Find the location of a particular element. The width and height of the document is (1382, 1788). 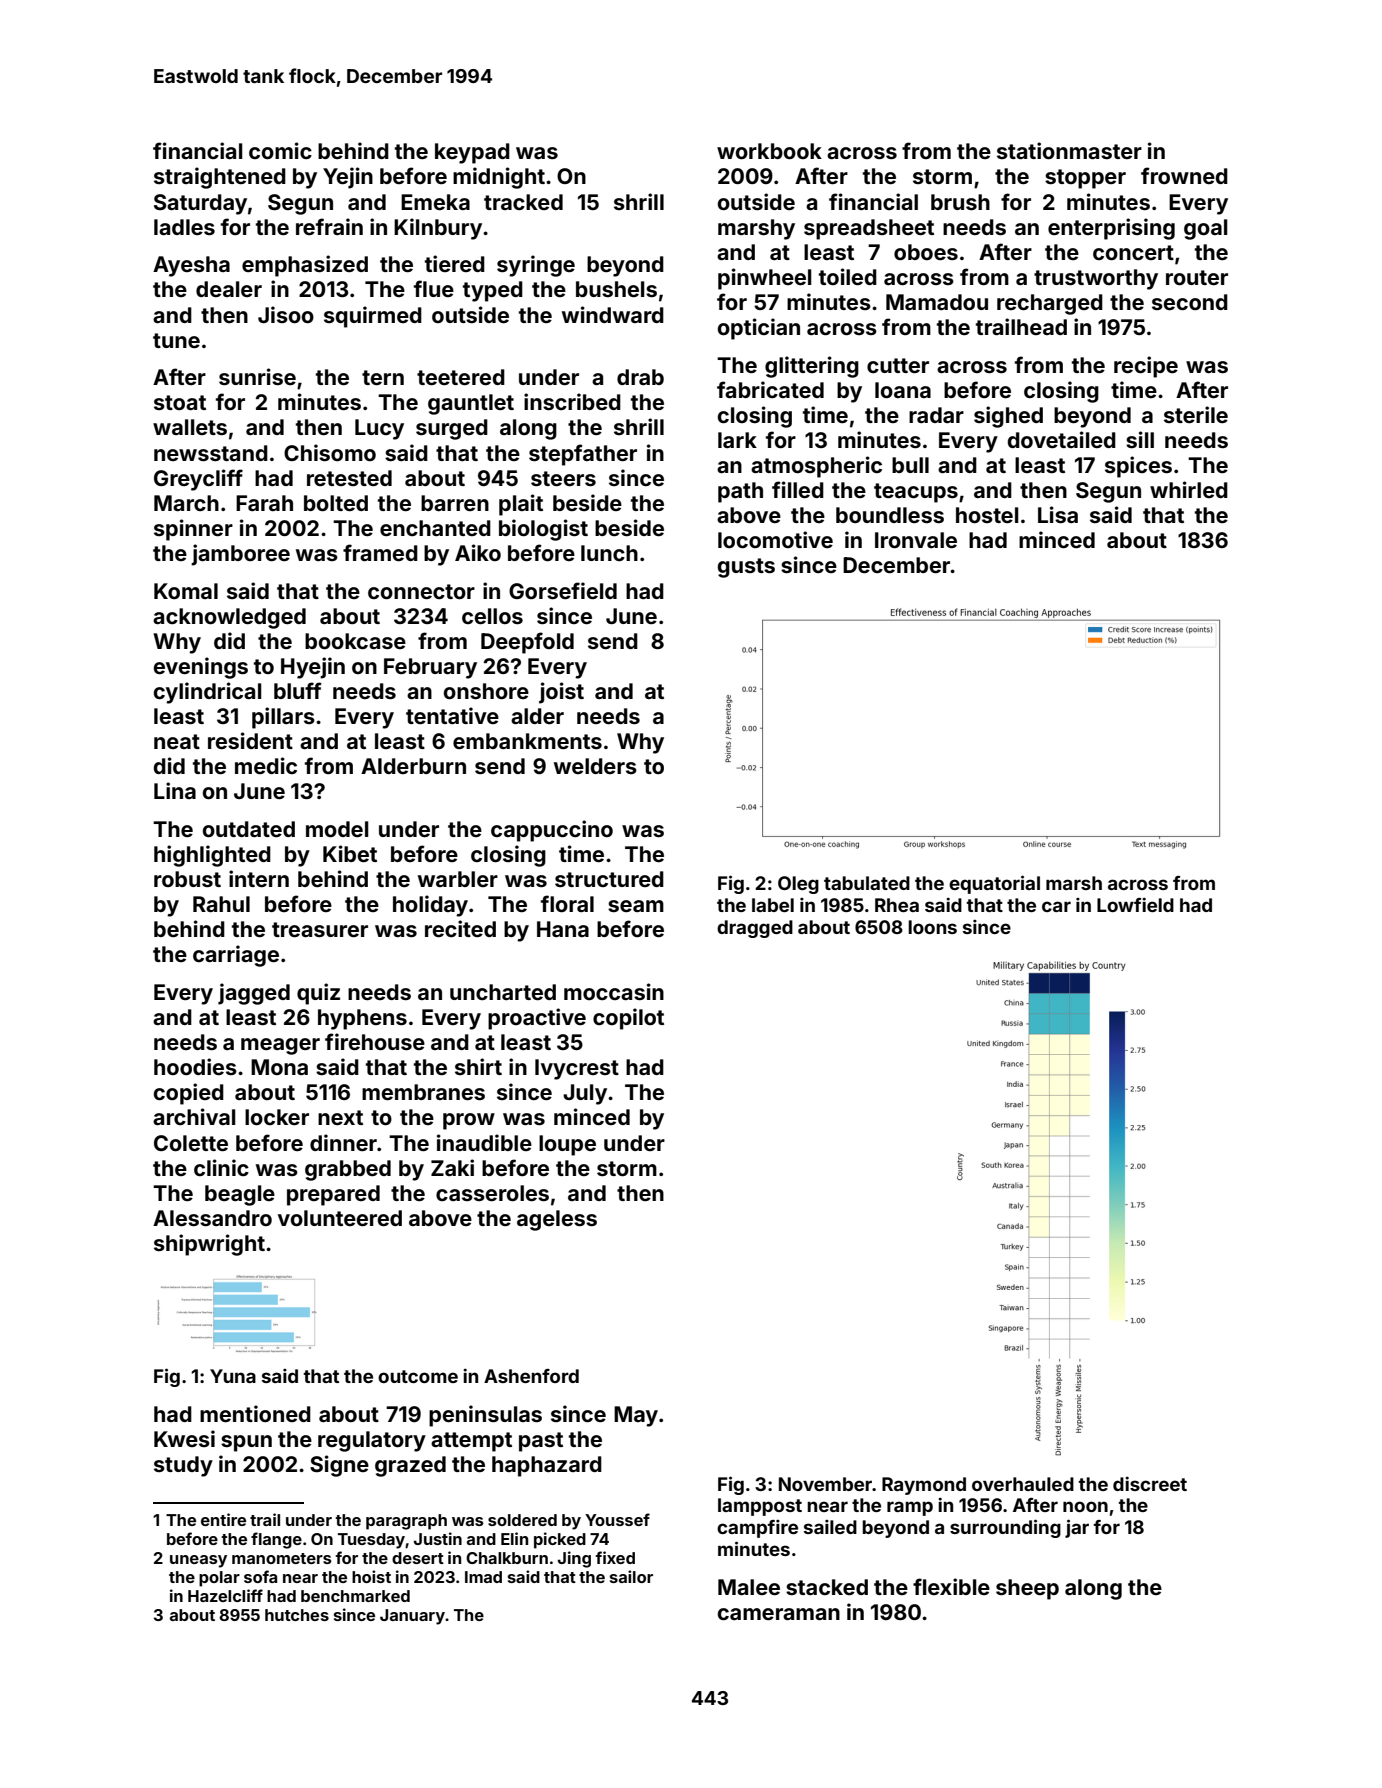

Jisoo is located at coordinates (286, 314).
